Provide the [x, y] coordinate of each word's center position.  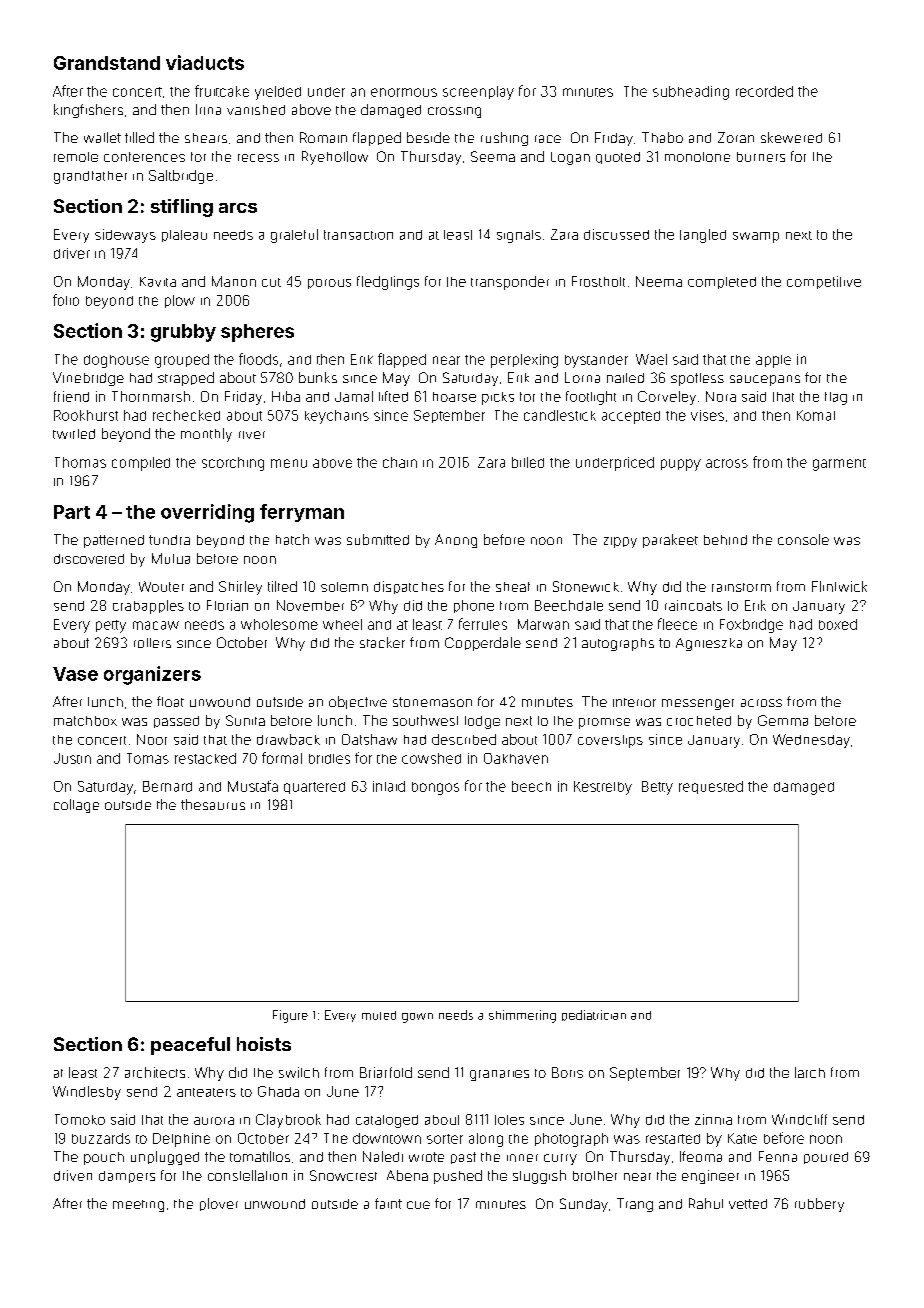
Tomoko [80, 1119]
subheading [691, 93]
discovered [89, 559]
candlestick [560, 415]
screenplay [478, 93]
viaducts [205, 62]
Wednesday [811, 741]
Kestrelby [603, 788]
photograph [571, 1140]
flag [836, 398]
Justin [72, 758]
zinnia [713, 1119]
